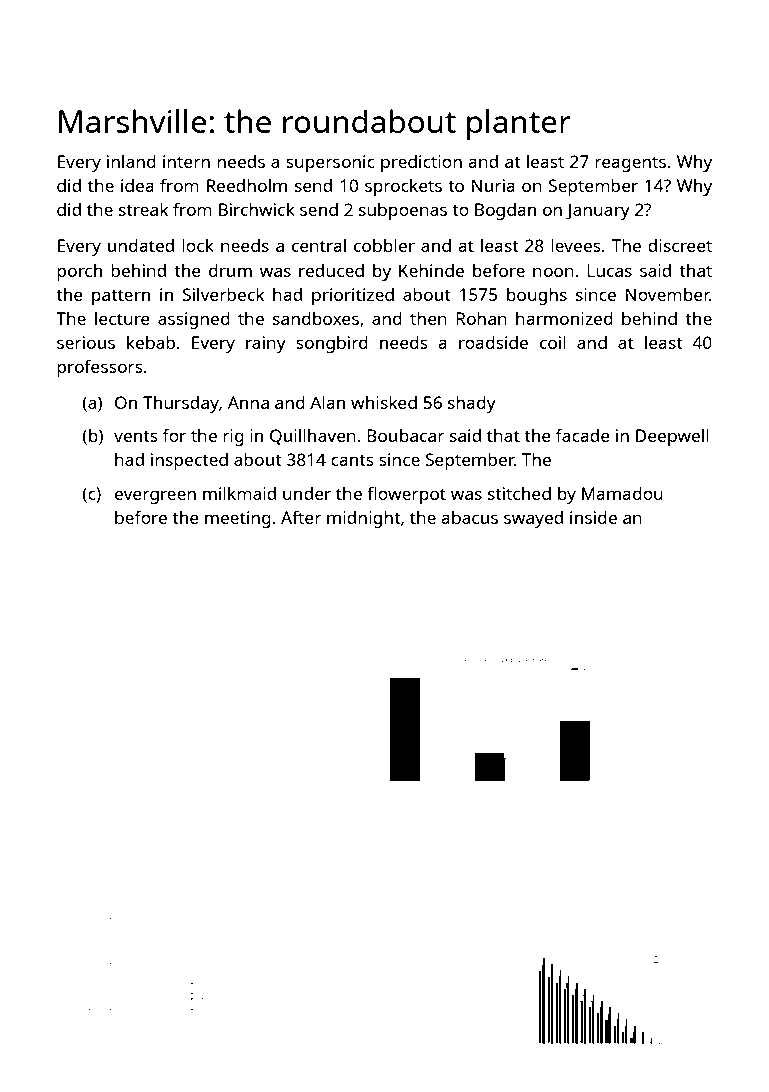 The image size is (769, 1092). What do you see at coordinates (576, 245) in the image?
I see `levees` at bounding box center [576, 245].
